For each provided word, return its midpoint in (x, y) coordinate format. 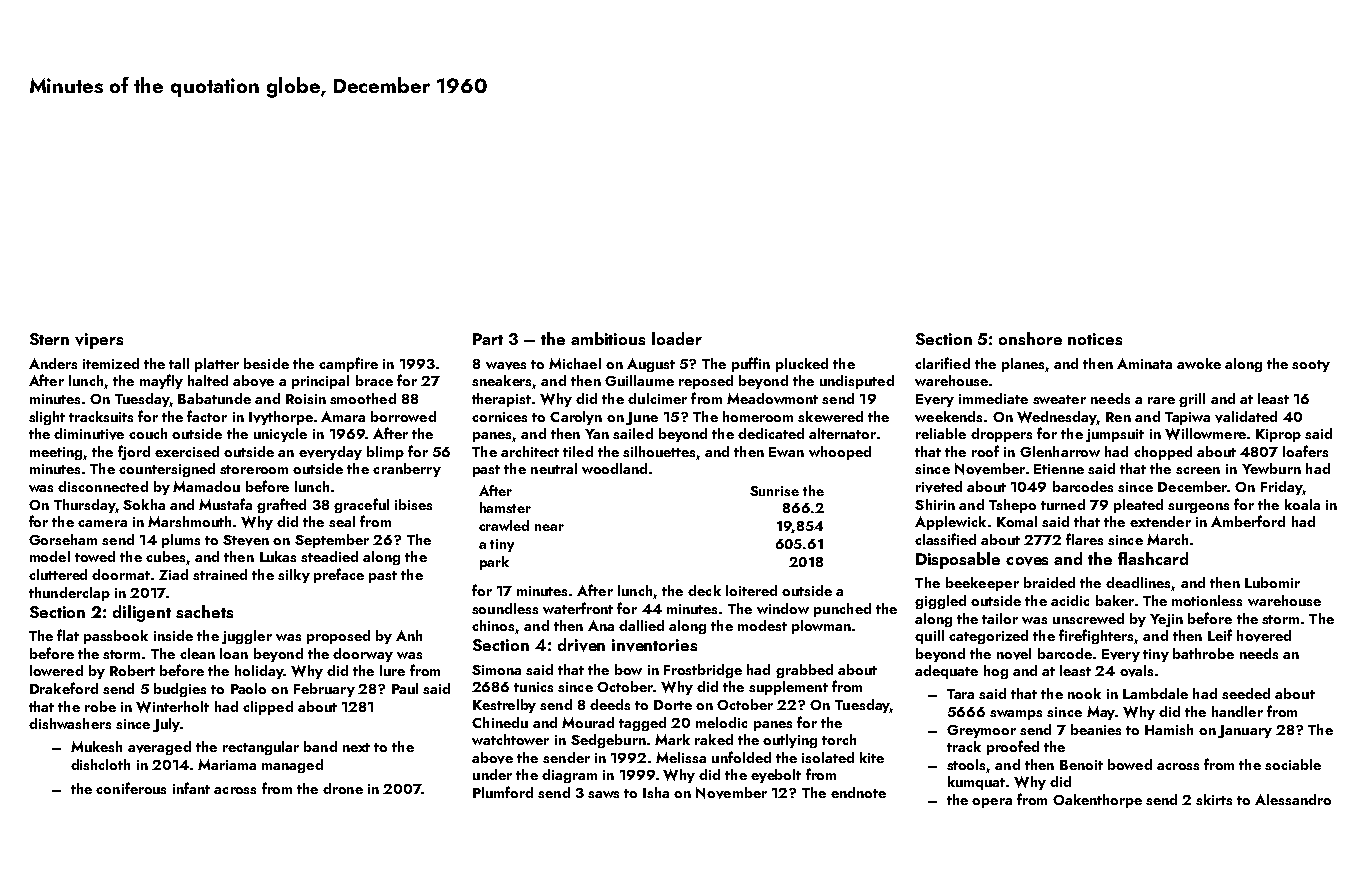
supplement (788, 688)
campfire (348, 364)
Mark (672, 739)
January (1245, 731)
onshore (1030, 338)
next (356, 747)
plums (181, 541)
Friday (1281, 488)
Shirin (935, 504)
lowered (56, 670)
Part (488, 339)
